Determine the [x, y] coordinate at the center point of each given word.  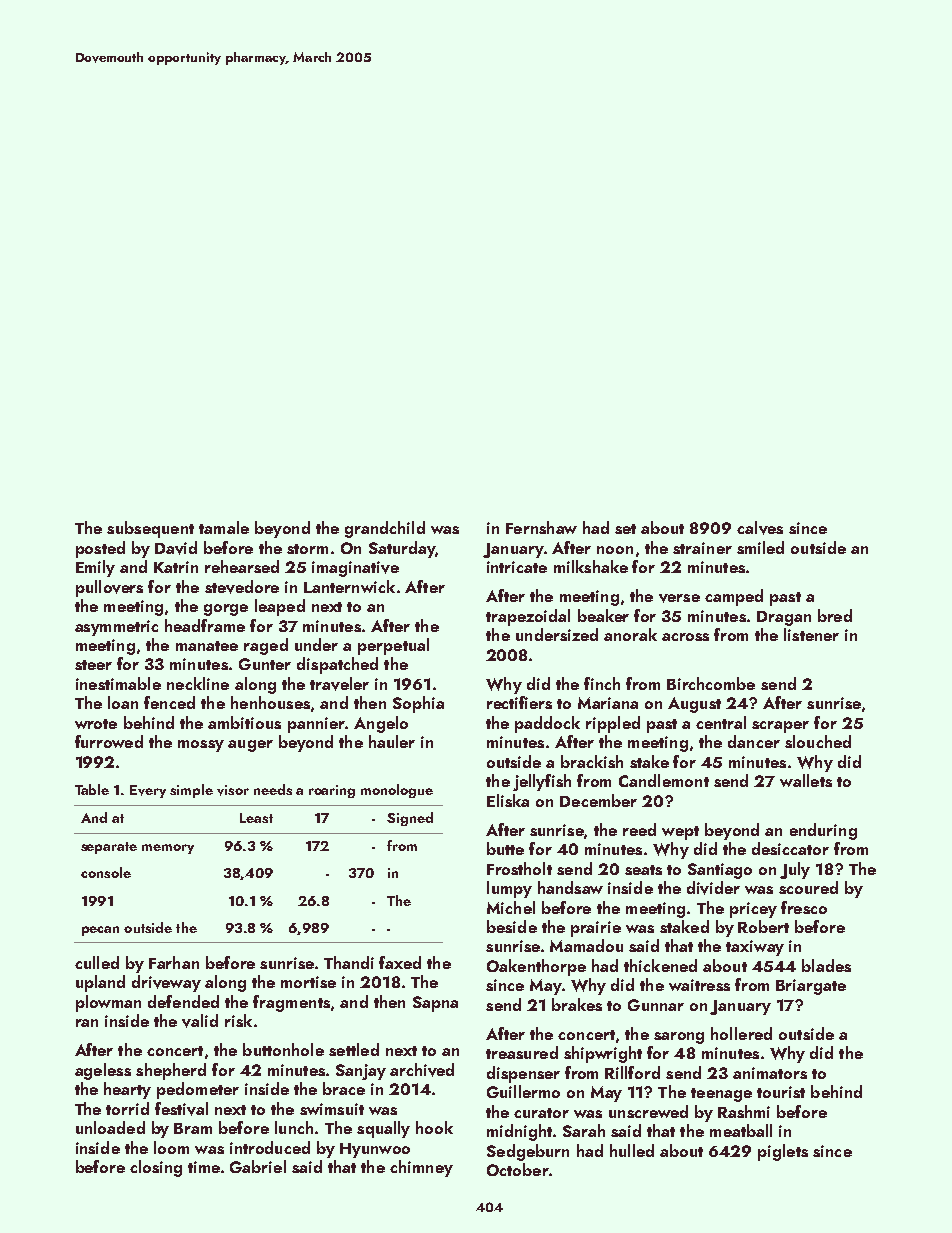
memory [168, 849]
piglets [783, 1152]
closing [156, 1168]
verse [679, 598]
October [518, 1169]
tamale [224, 527]
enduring [823, 831]
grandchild [385, 529]
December [598, 800]
